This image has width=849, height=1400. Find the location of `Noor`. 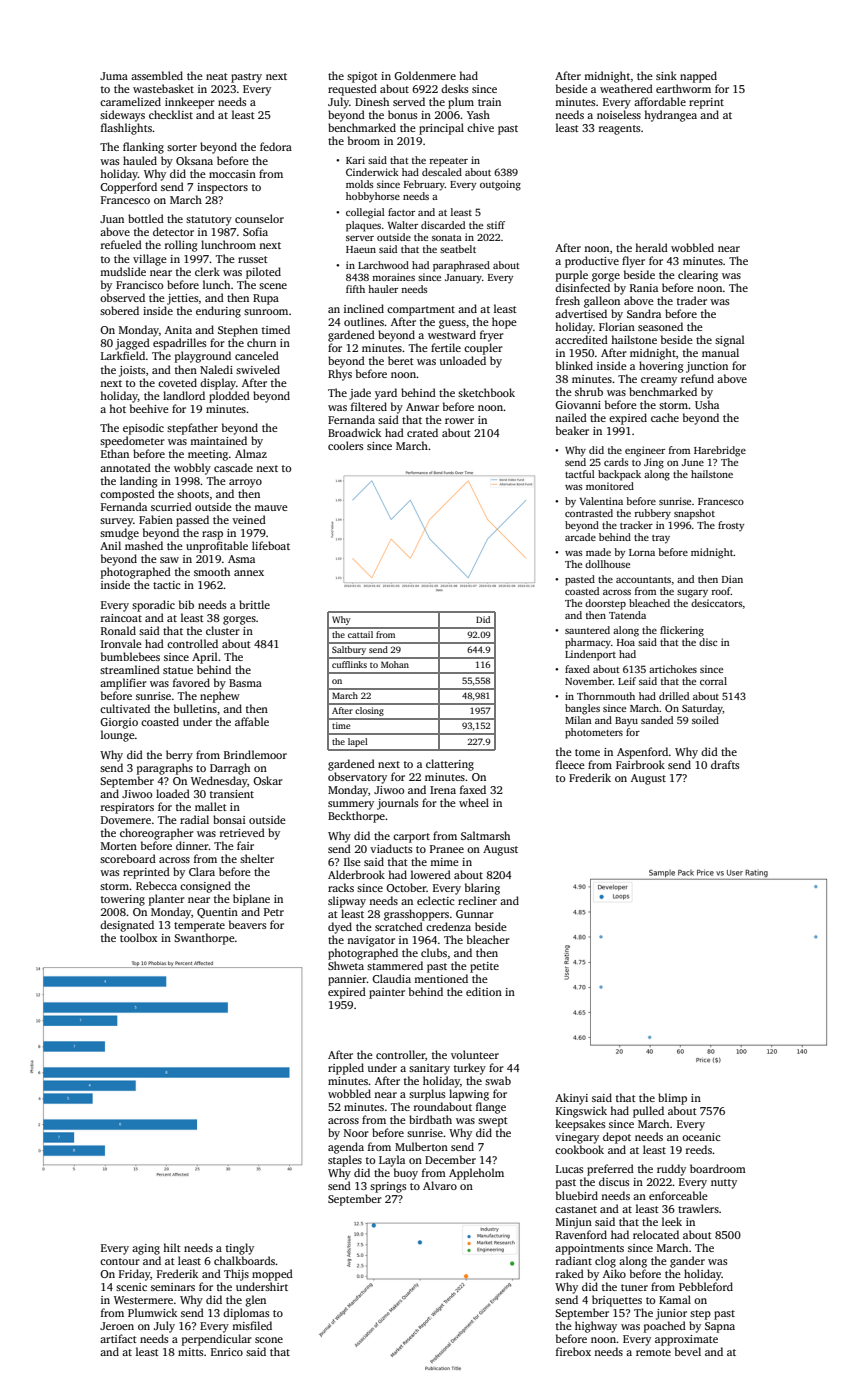

Noor is located at coordinates (356, 1133).
